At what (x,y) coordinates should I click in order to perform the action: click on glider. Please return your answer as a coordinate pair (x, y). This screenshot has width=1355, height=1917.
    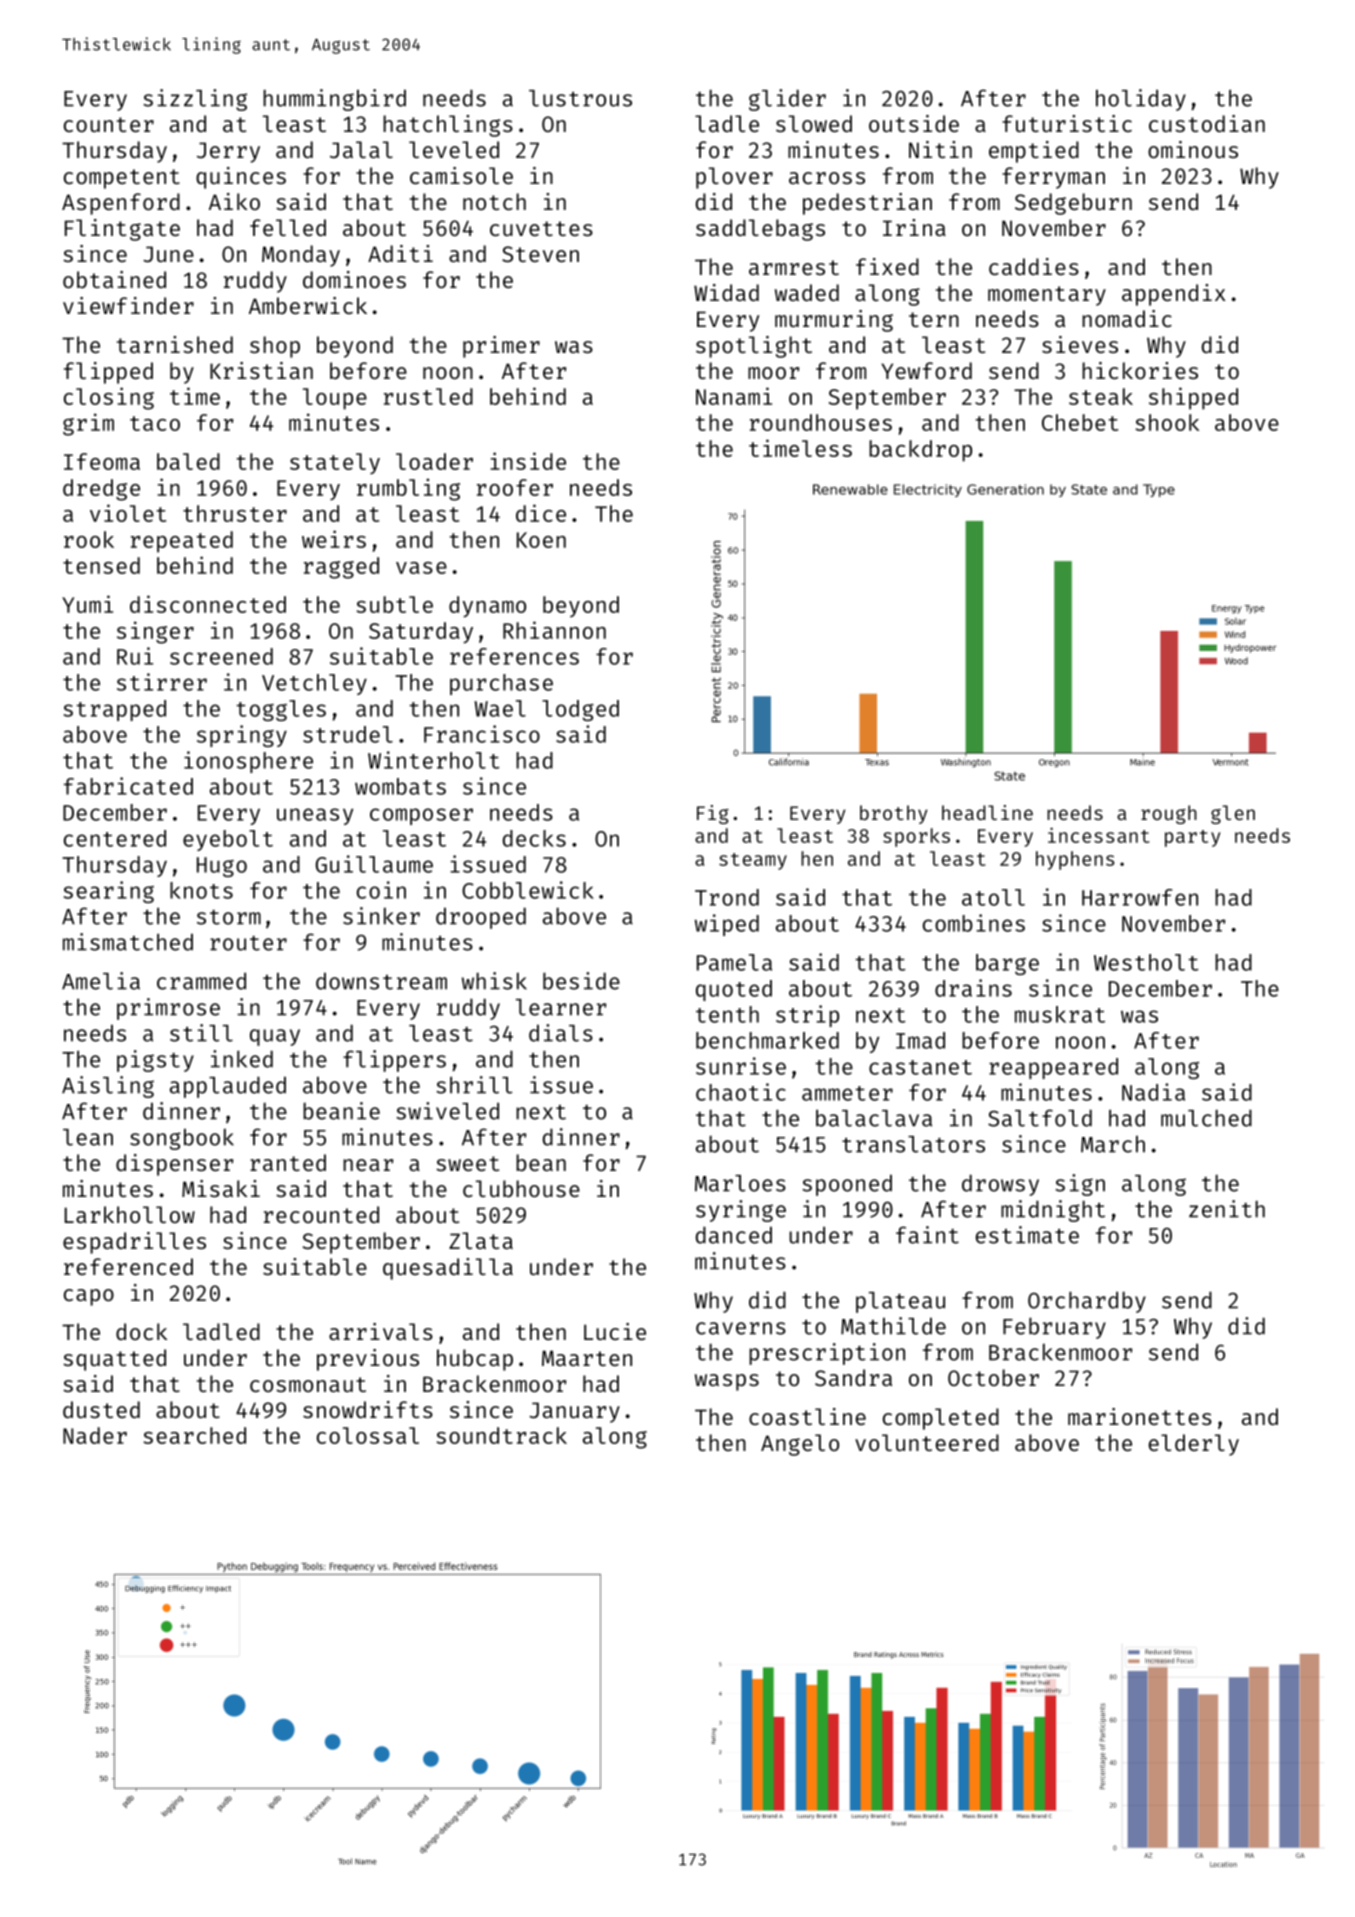
    Looking at the image, I should click on (787, 100).
